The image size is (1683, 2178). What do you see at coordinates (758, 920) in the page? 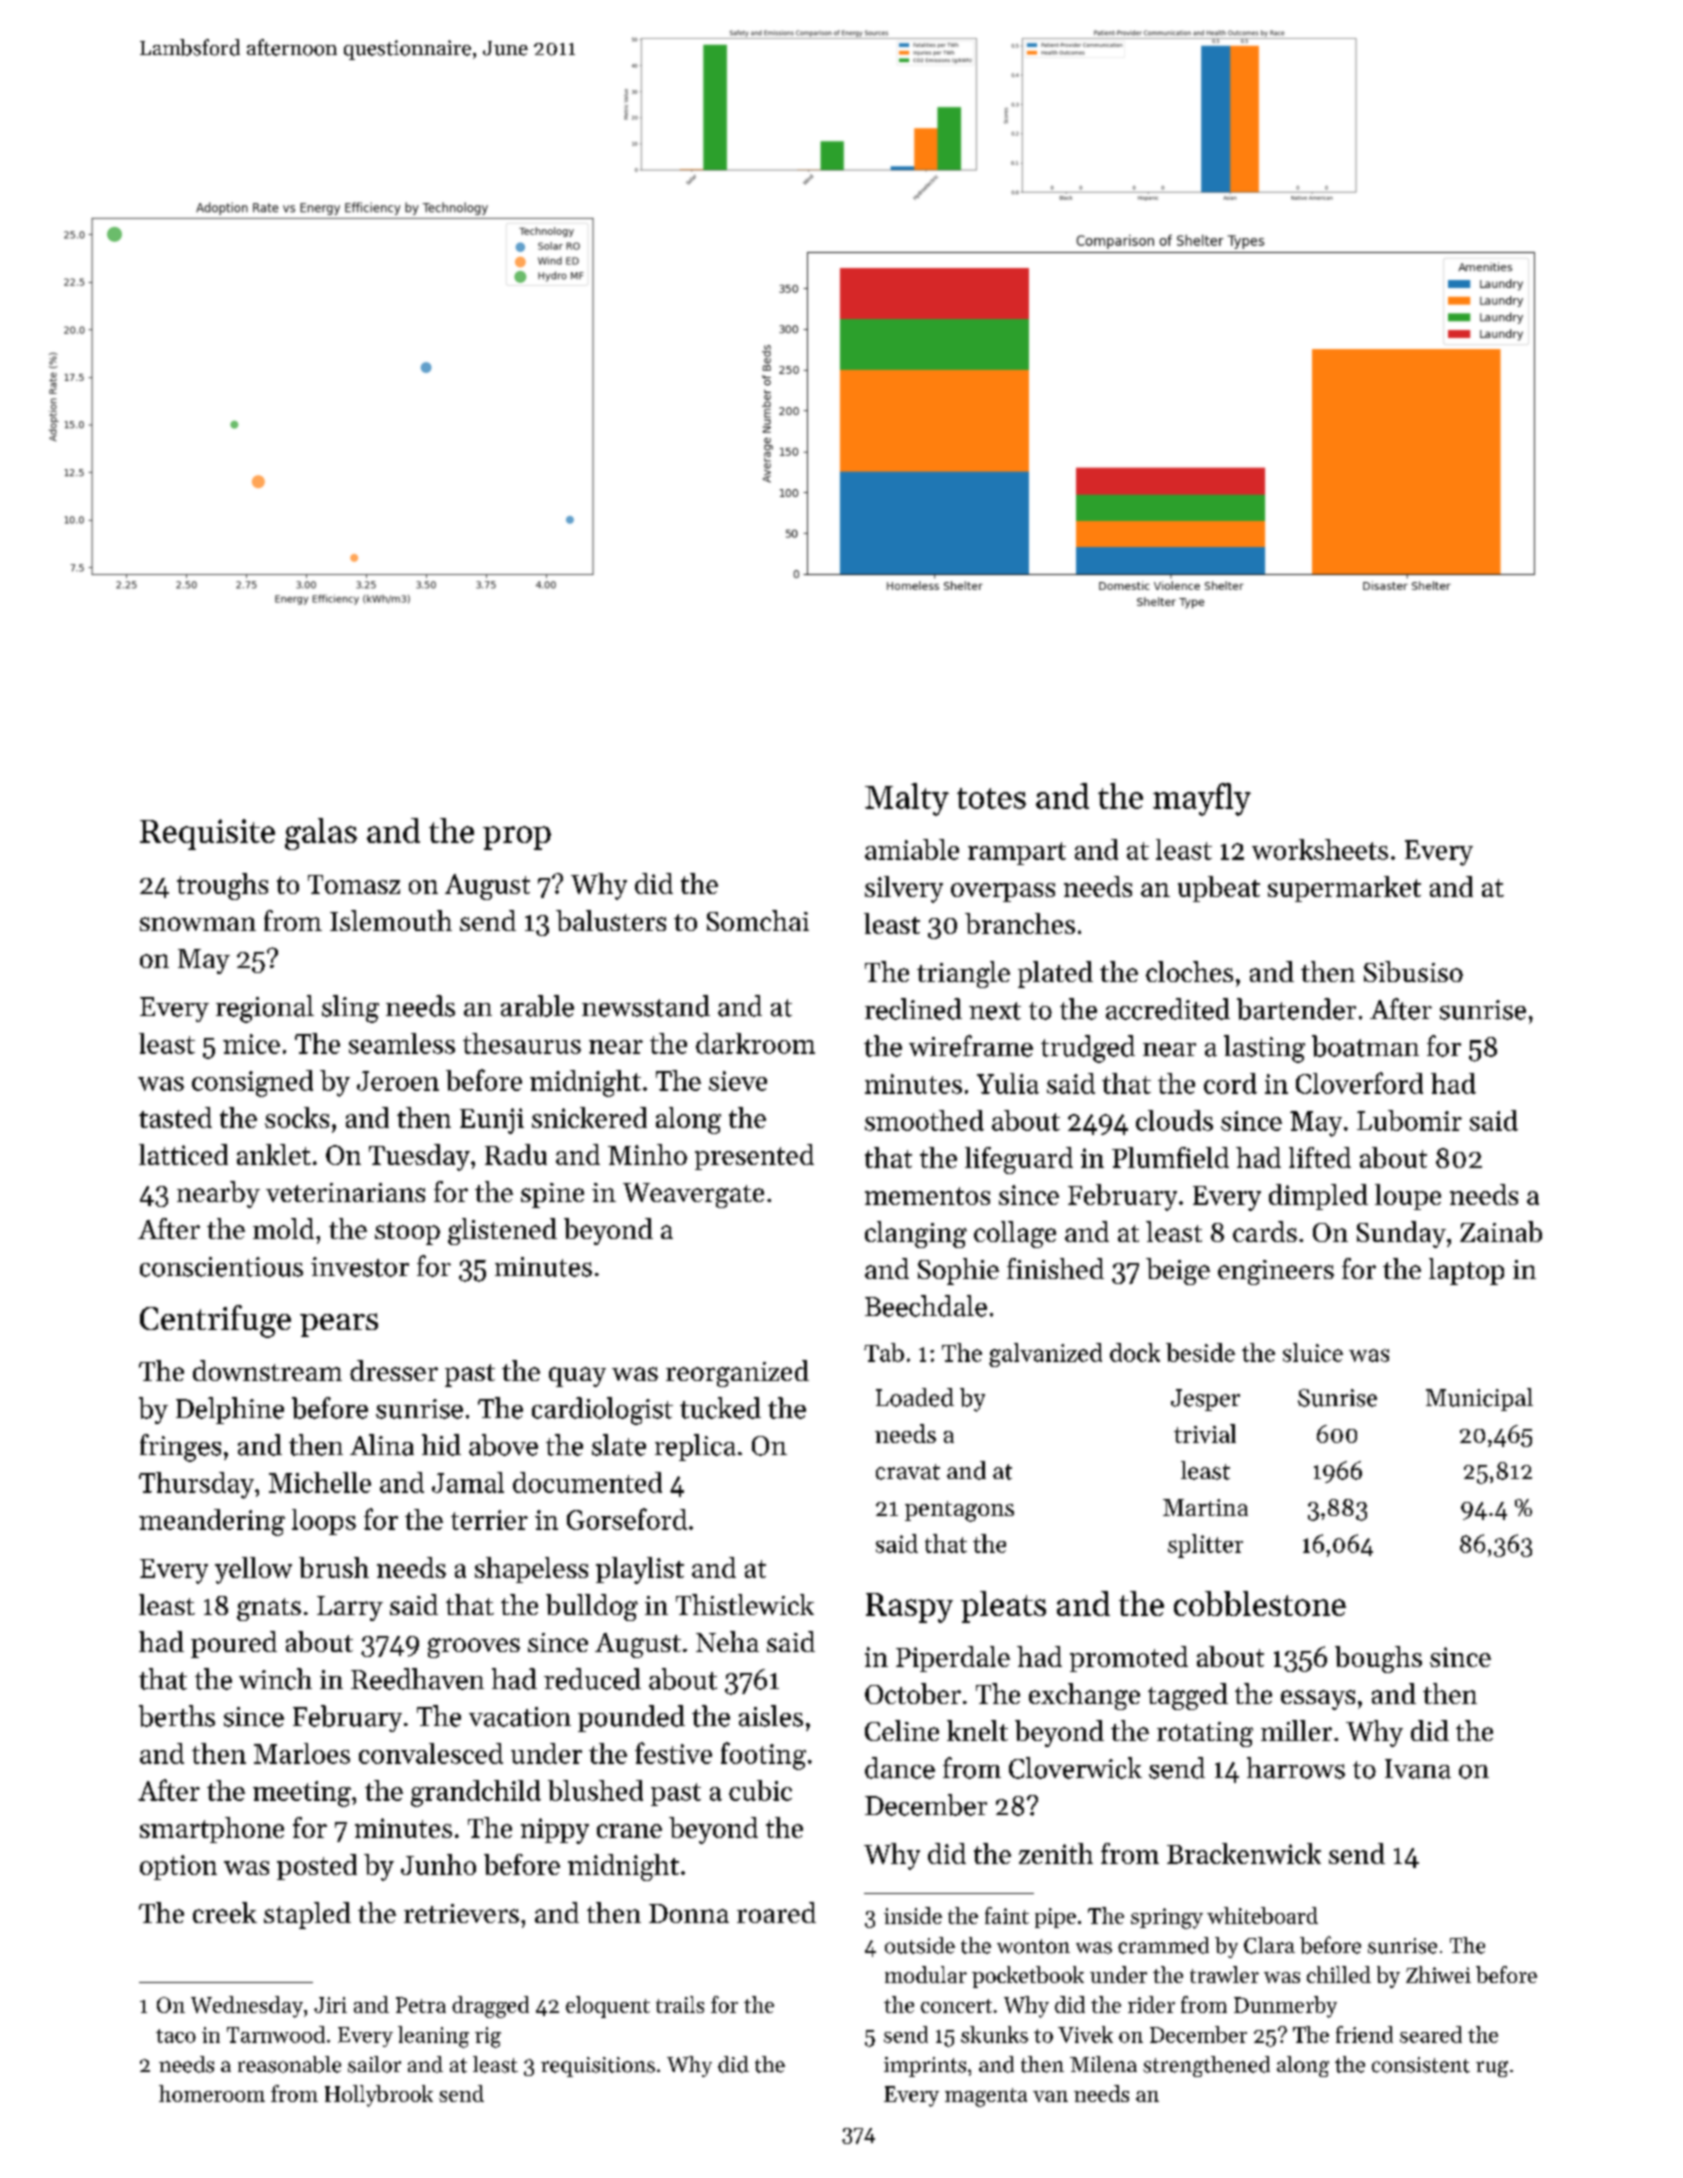
I see `Somchai` at bounding box center [758, 920].
